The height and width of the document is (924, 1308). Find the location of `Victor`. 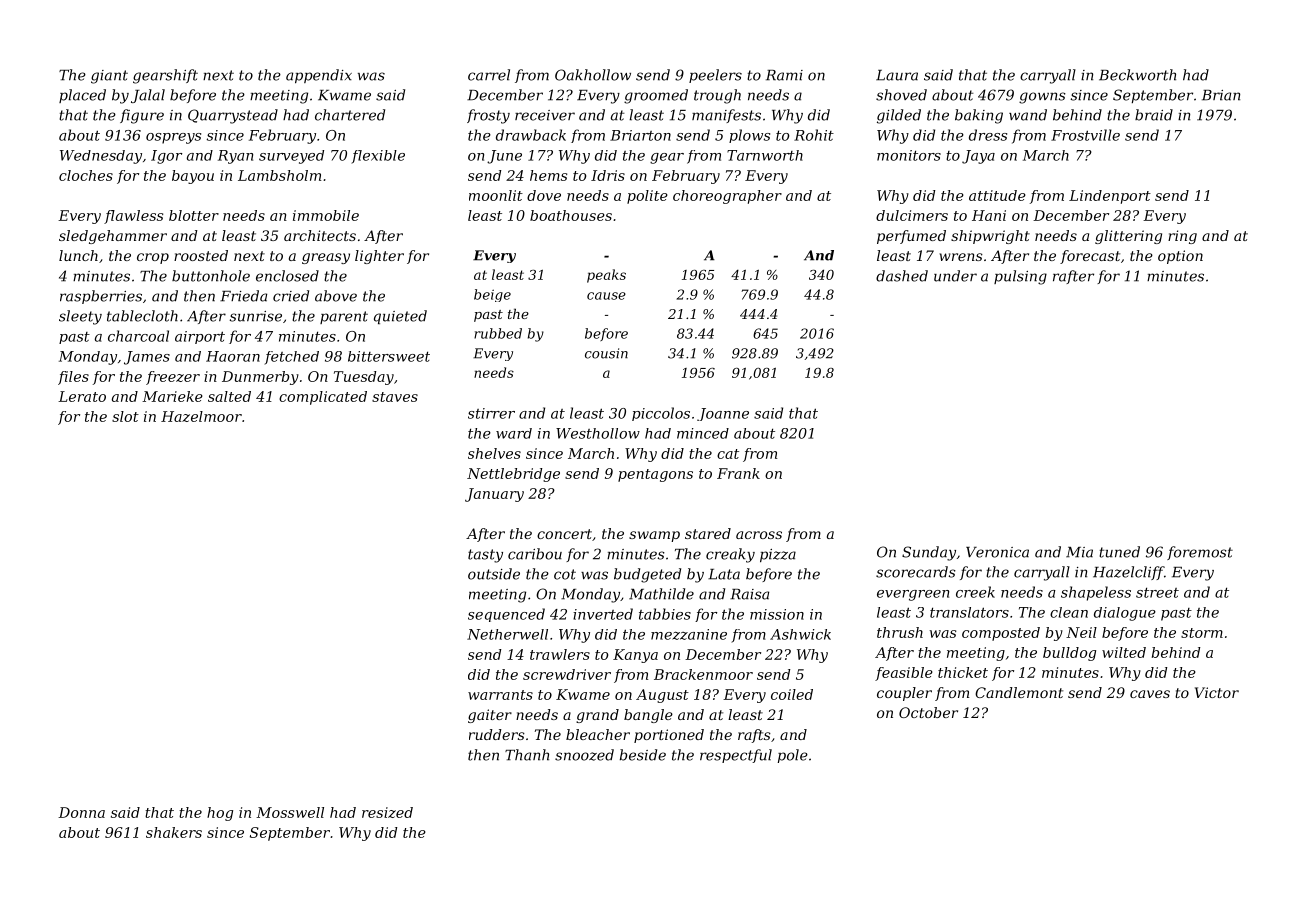

Victor is located at coordinates (1217, 692).
